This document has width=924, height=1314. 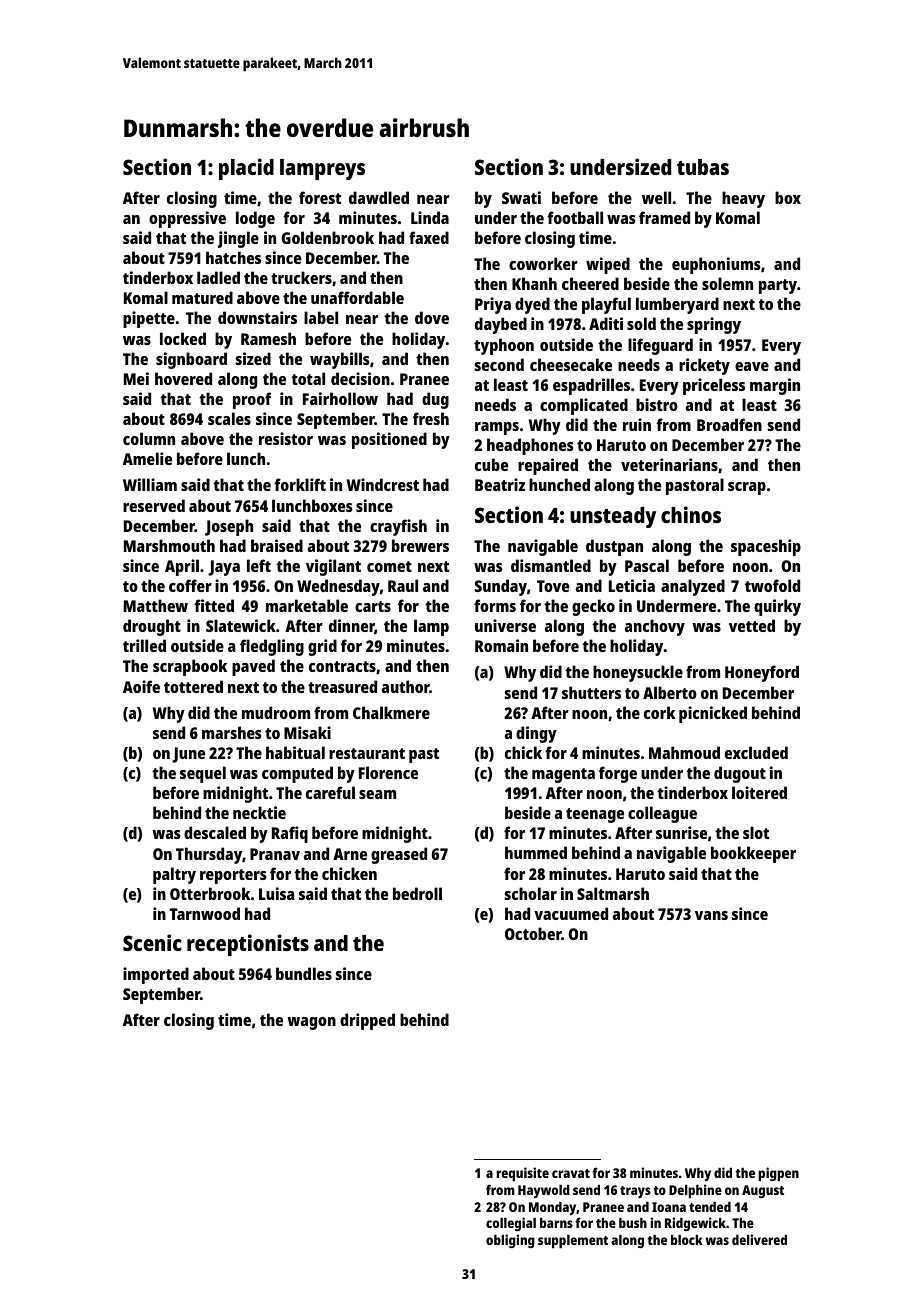 I want to click on Swati, so click(x=521, y=197).
